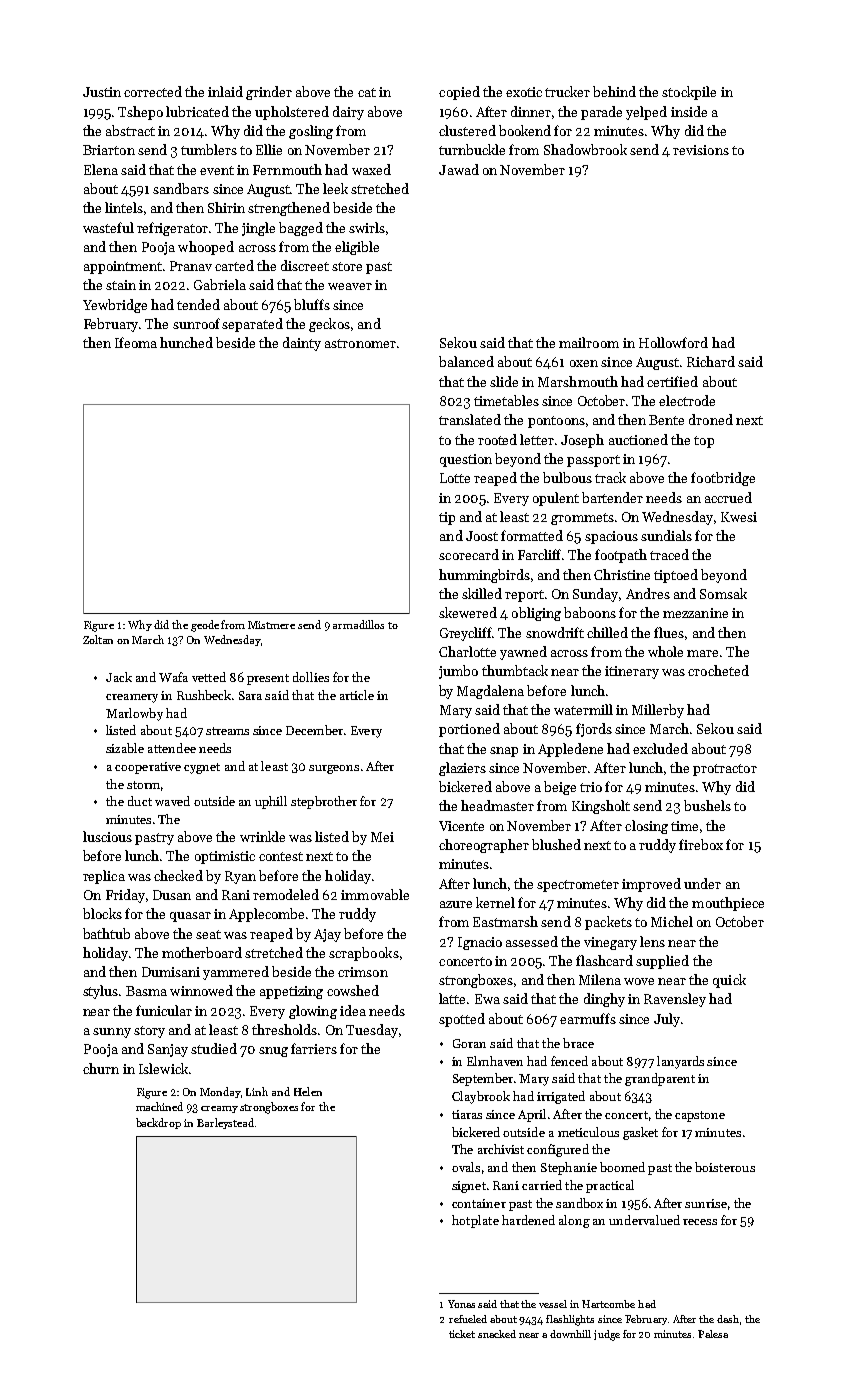 This image has width=849, height=1400. What do you see at coordinates (459, 93) in the image?
I see `copied` at bounding box center [459, 93].
